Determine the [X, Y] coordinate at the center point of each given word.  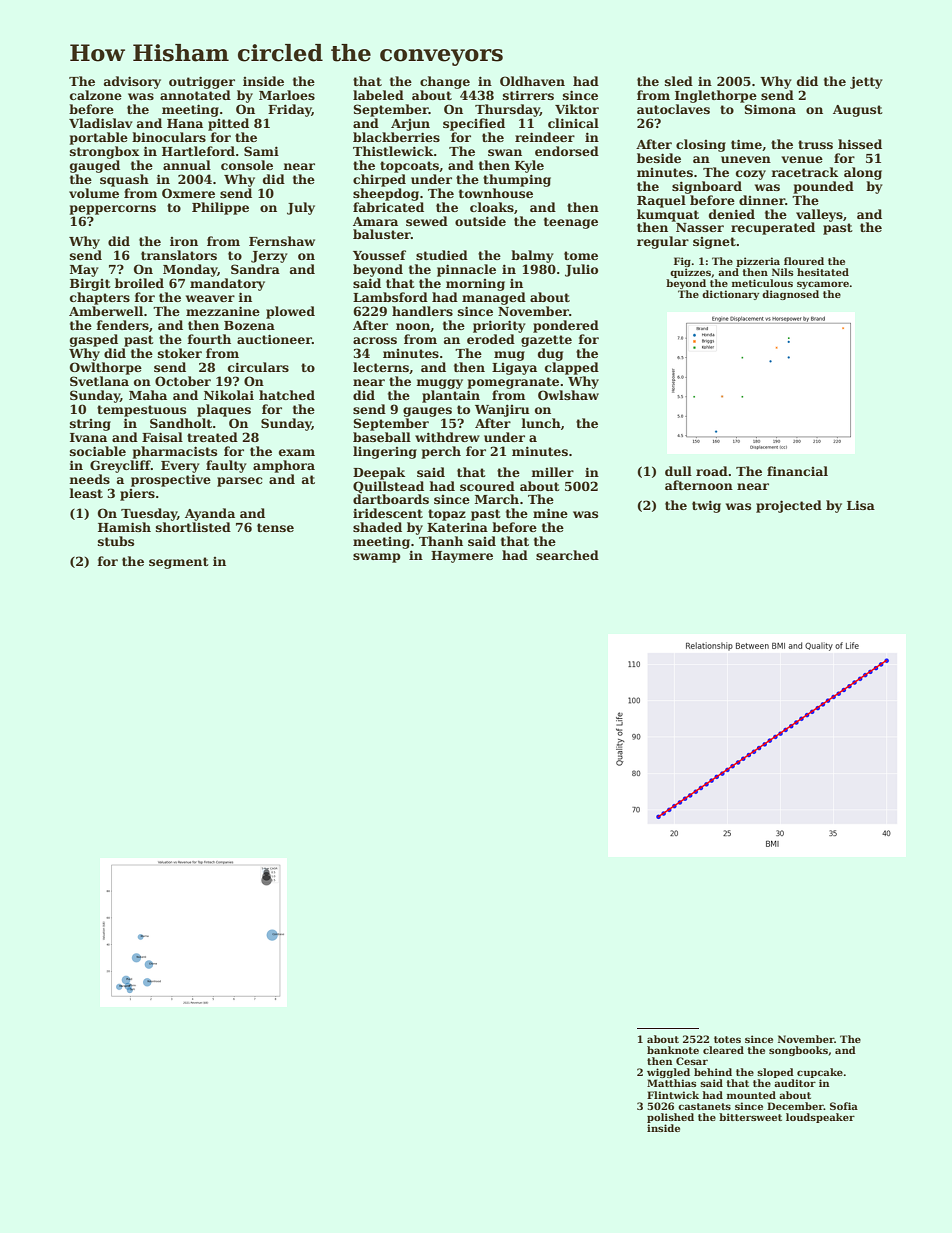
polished [670, 1118]
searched [567, 555]
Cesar [692, 1061]
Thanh [441, 541]
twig [706, 506]
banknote [673, 1050]
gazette [546, 341]
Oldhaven [532, 81]
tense [275, 527]
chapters [100, 298]
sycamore [823, 285]
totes [727, 1039]
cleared [723, 1050]
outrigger [202, 82]
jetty [866, 82]
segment [179, 563]
